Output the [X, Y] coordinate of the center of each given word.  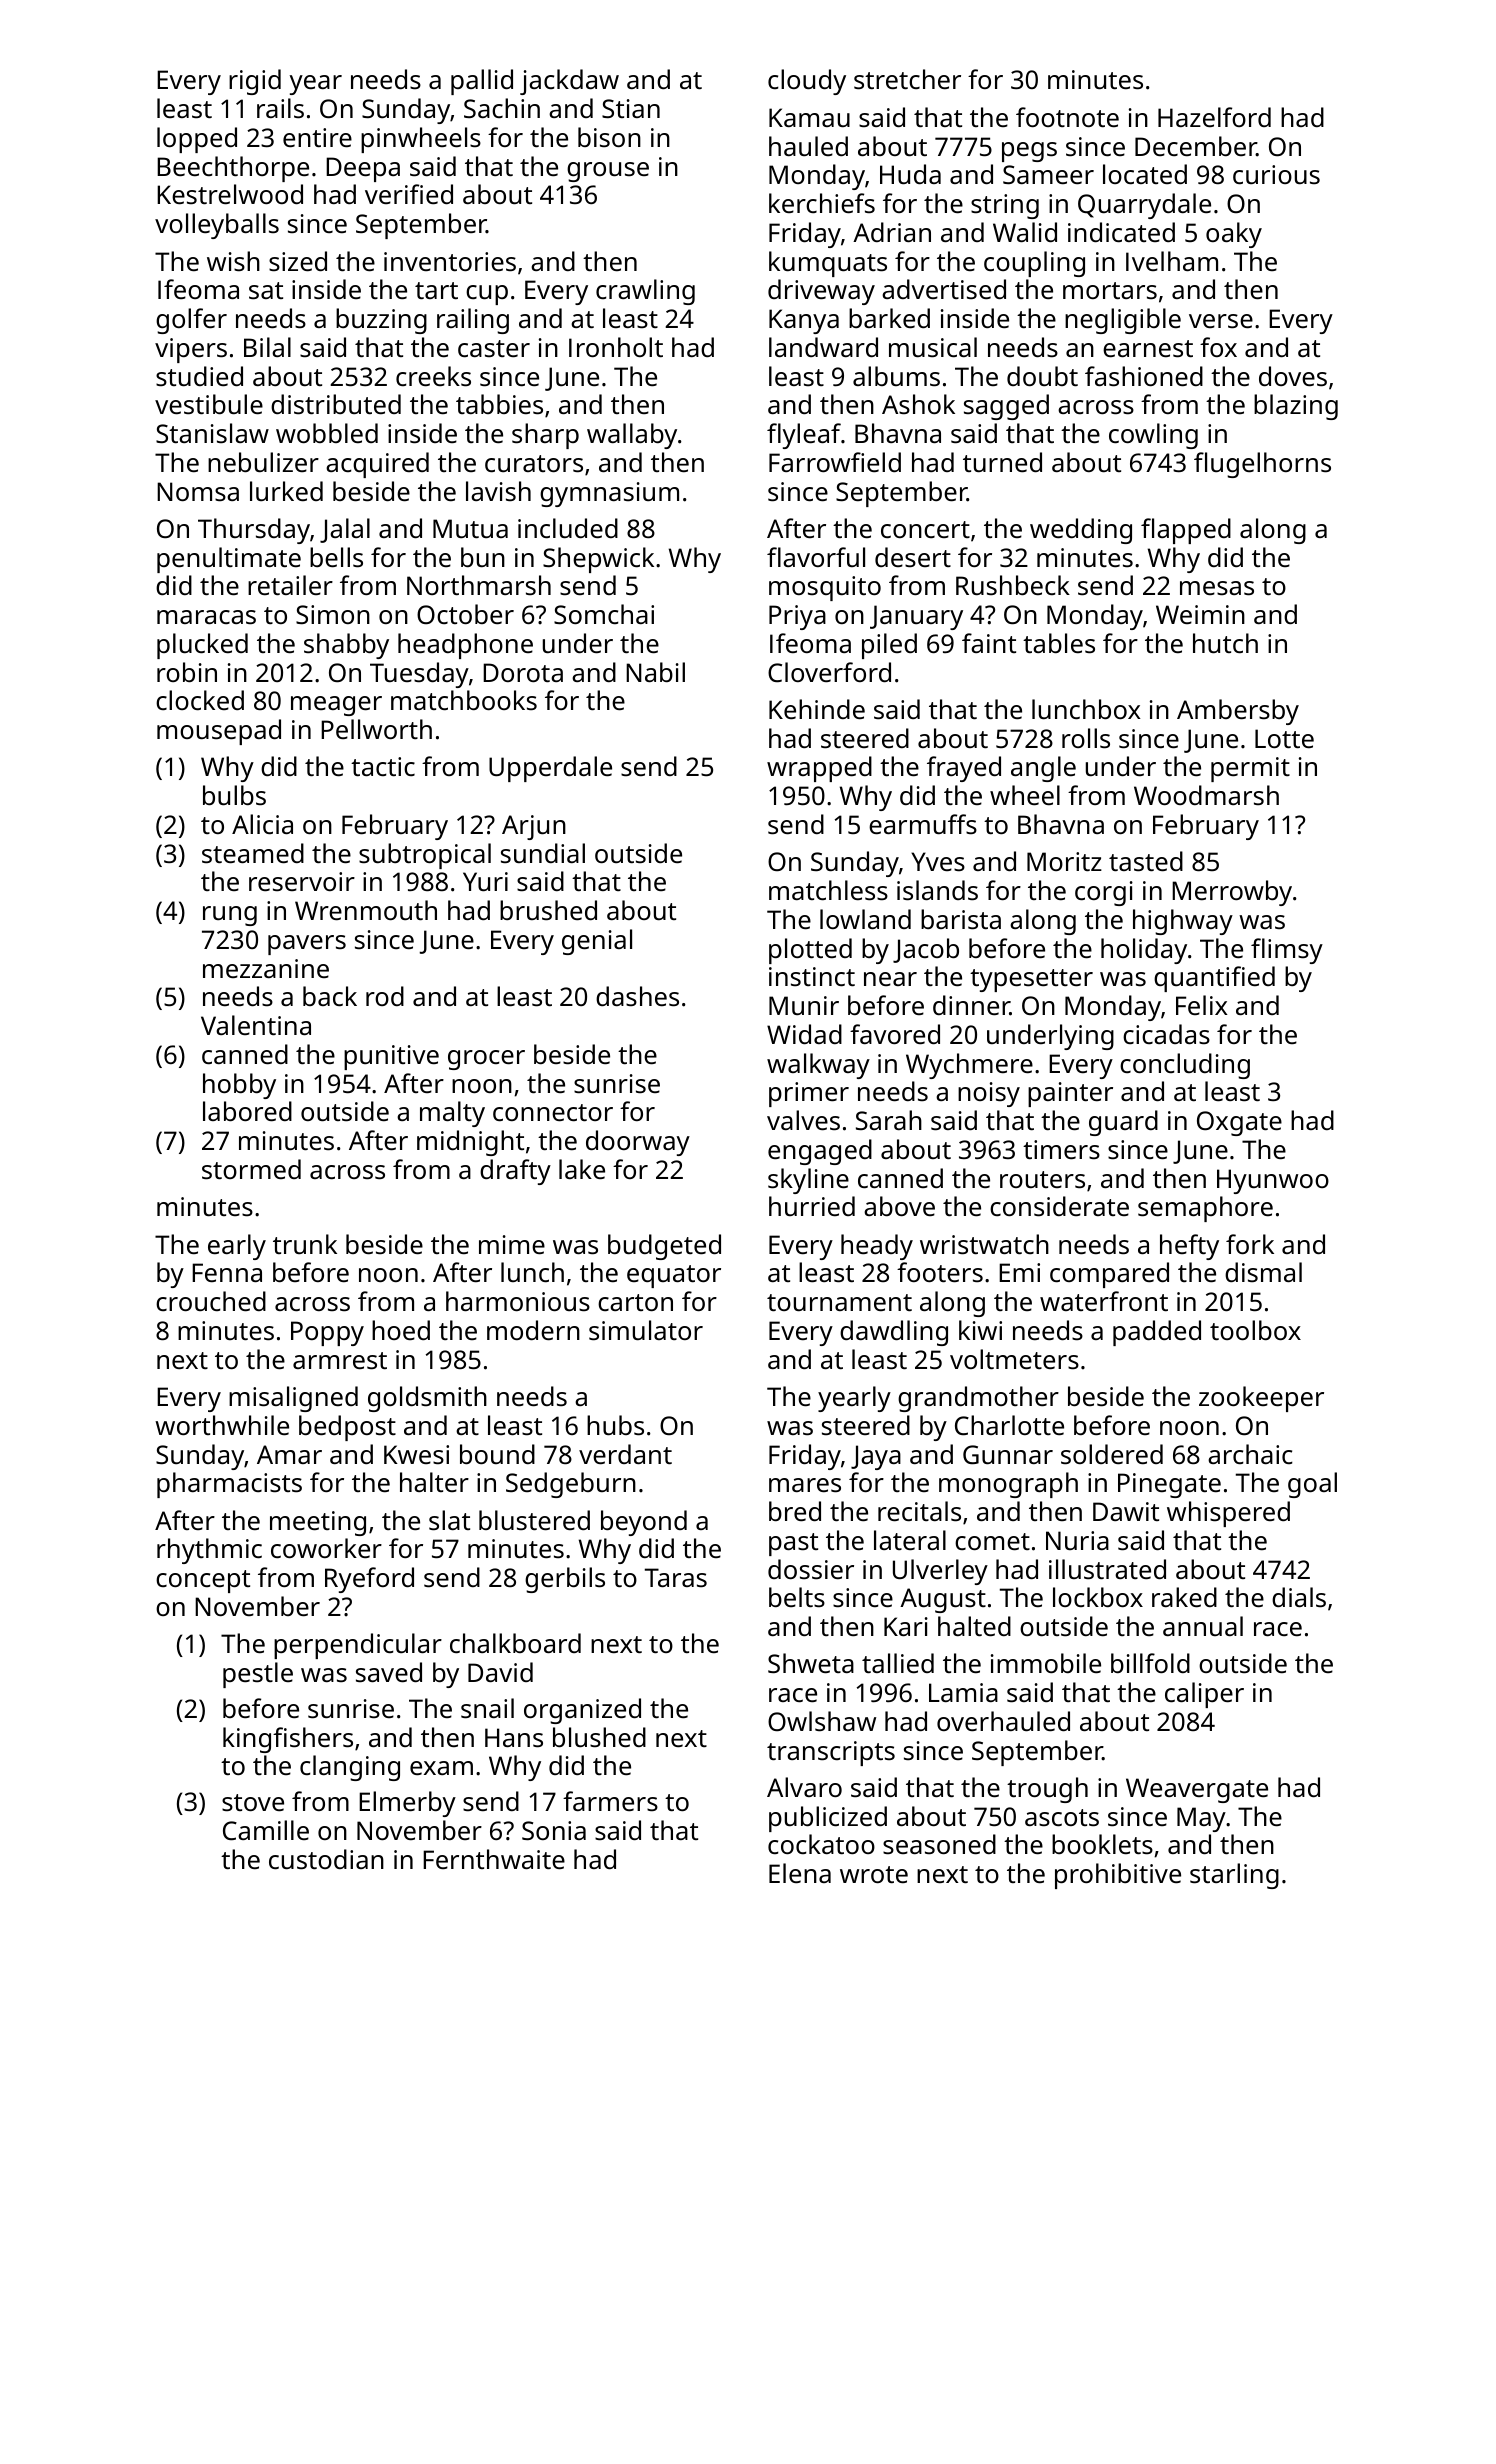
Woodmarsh [1206, 795]
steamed [253, 853]
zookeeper [1261, 1399]
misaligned [293, 1399]
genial [597, 942]
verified [409, 194]
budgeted [664, 1247]
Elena [800, 1873]
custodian [326, 1859]
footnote [1067, 117]
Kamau [809, 117]
